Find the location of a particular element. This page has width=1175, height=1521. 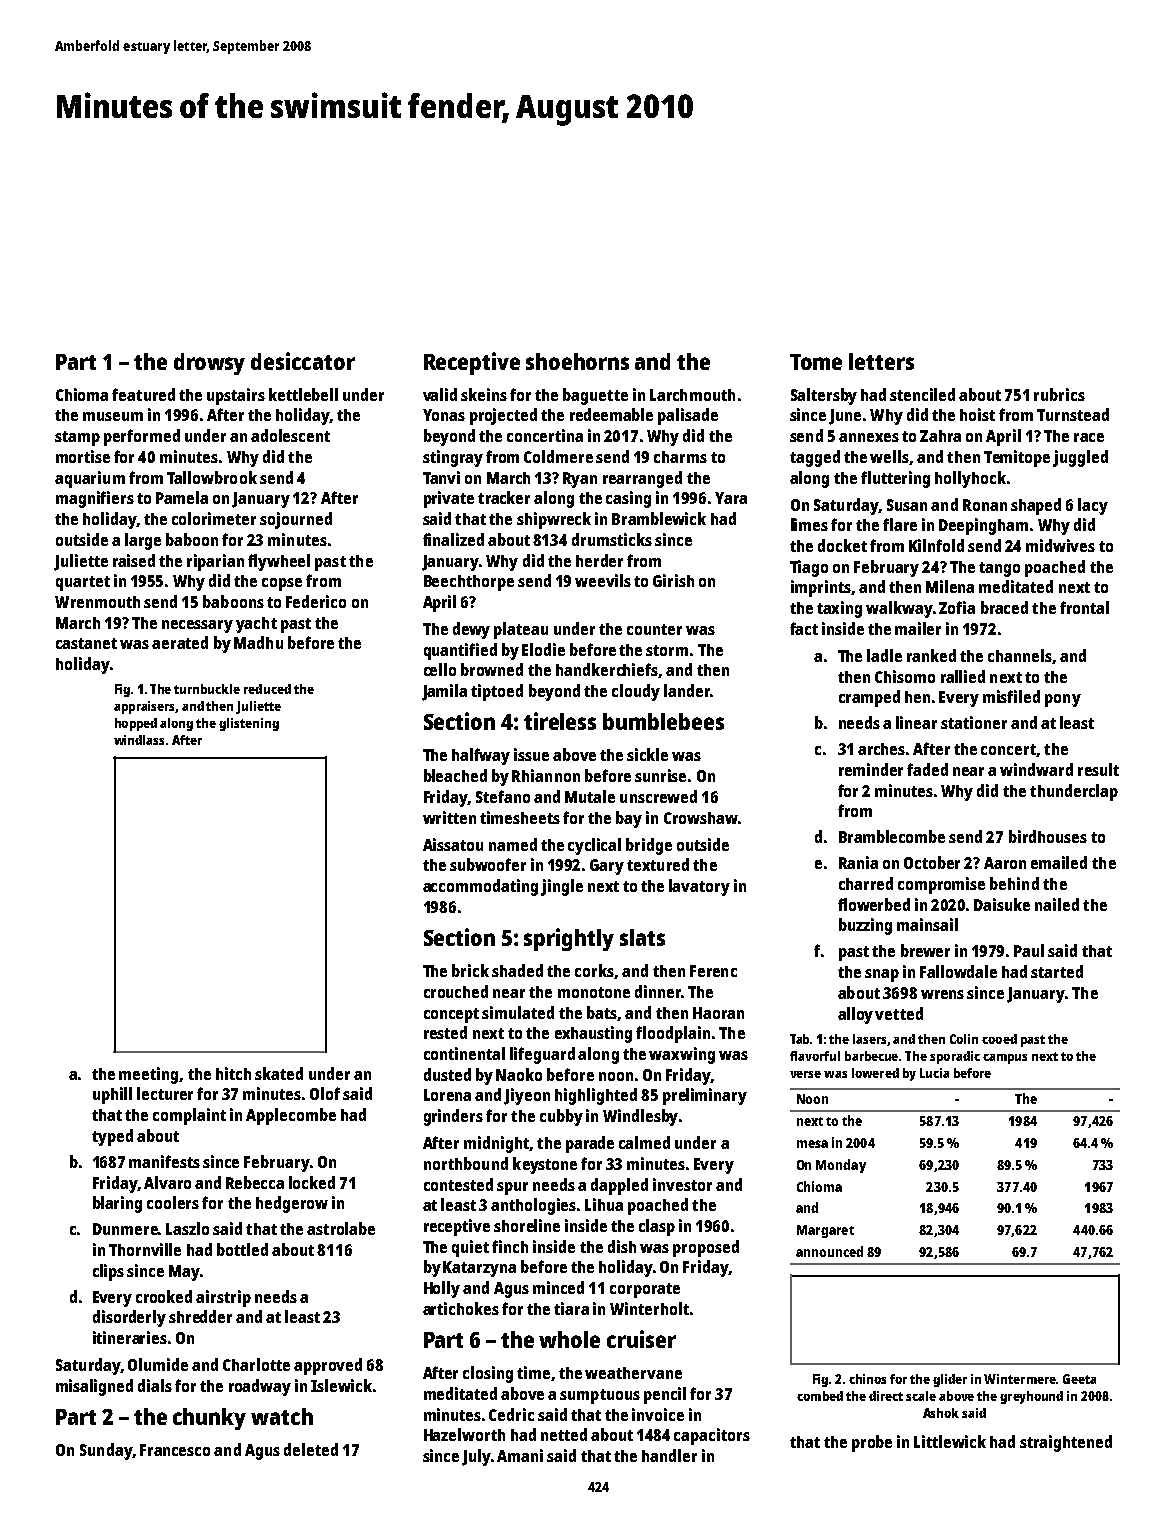

arches is located at coordinates (881, 749).
